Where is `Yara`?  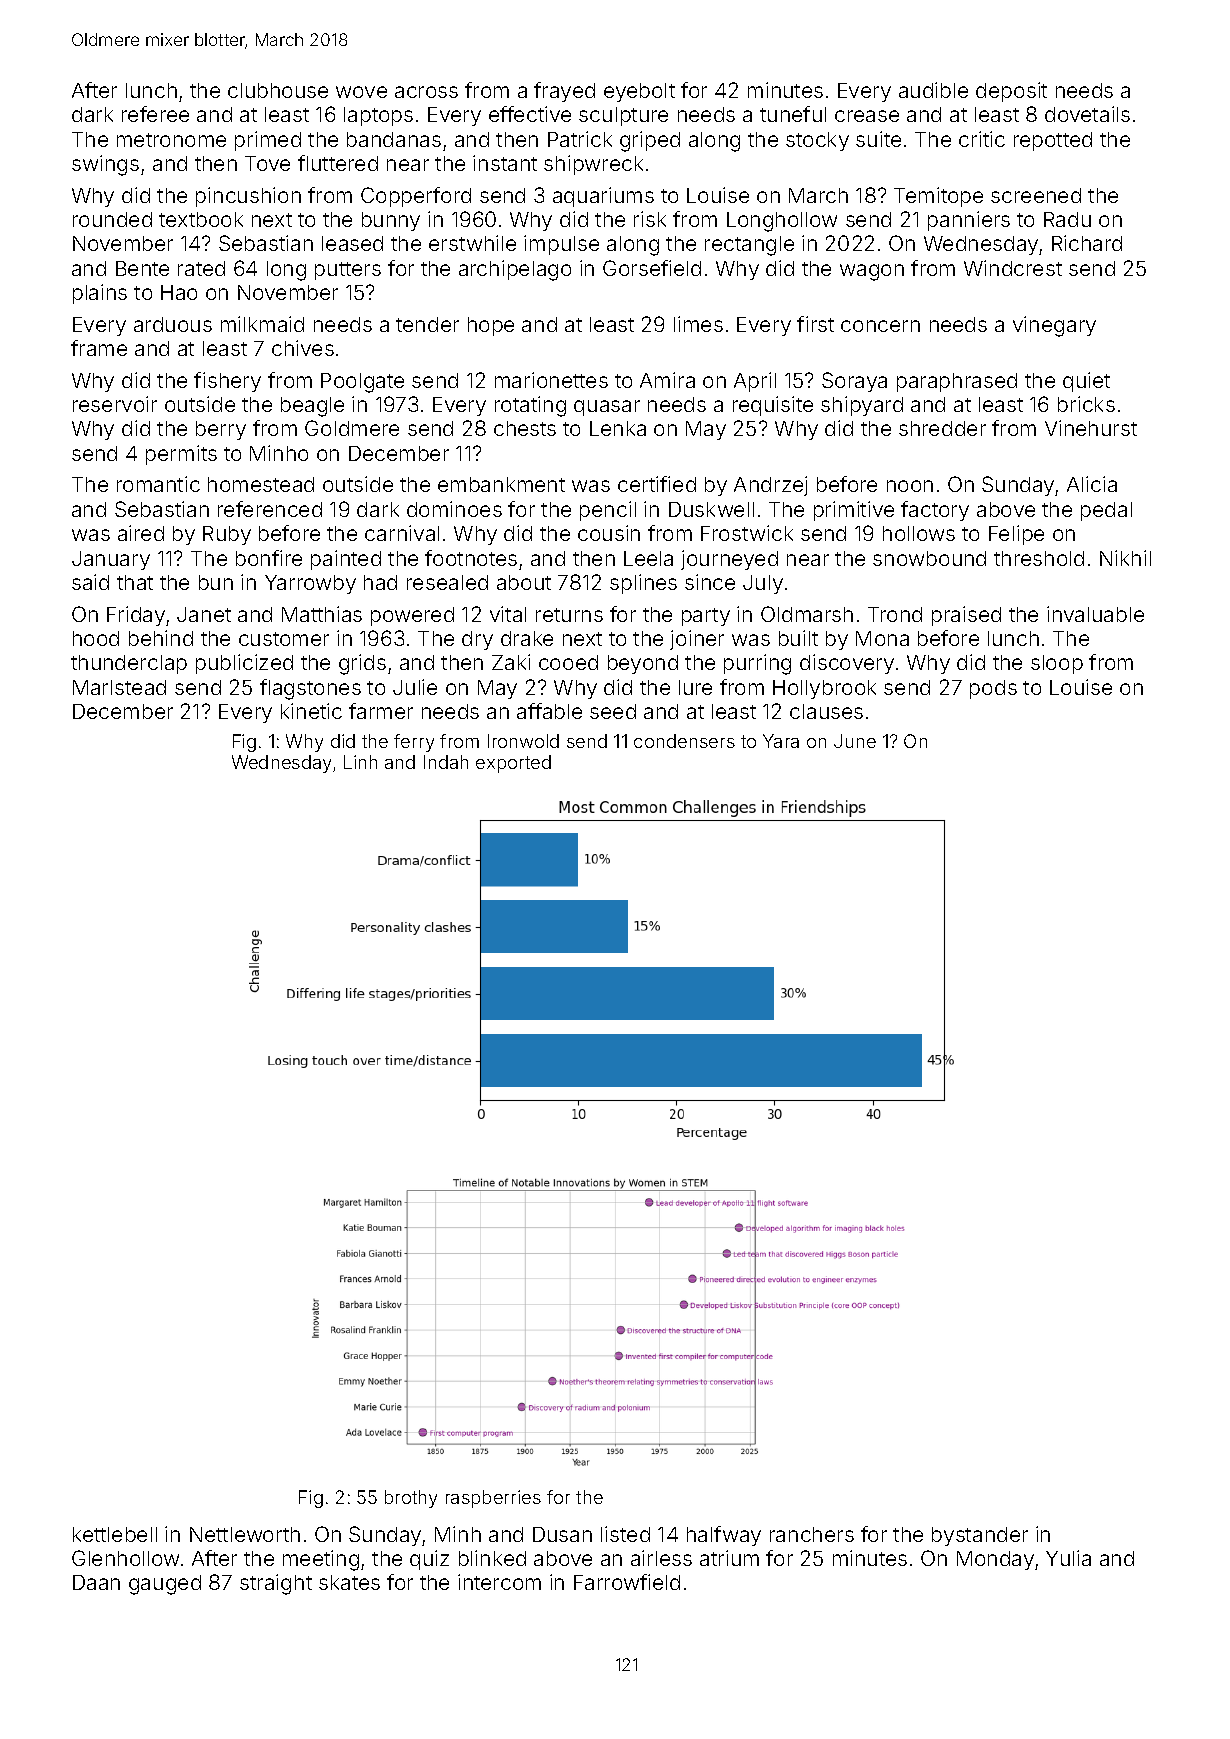 Yara is located at coordinates (781, 741).
